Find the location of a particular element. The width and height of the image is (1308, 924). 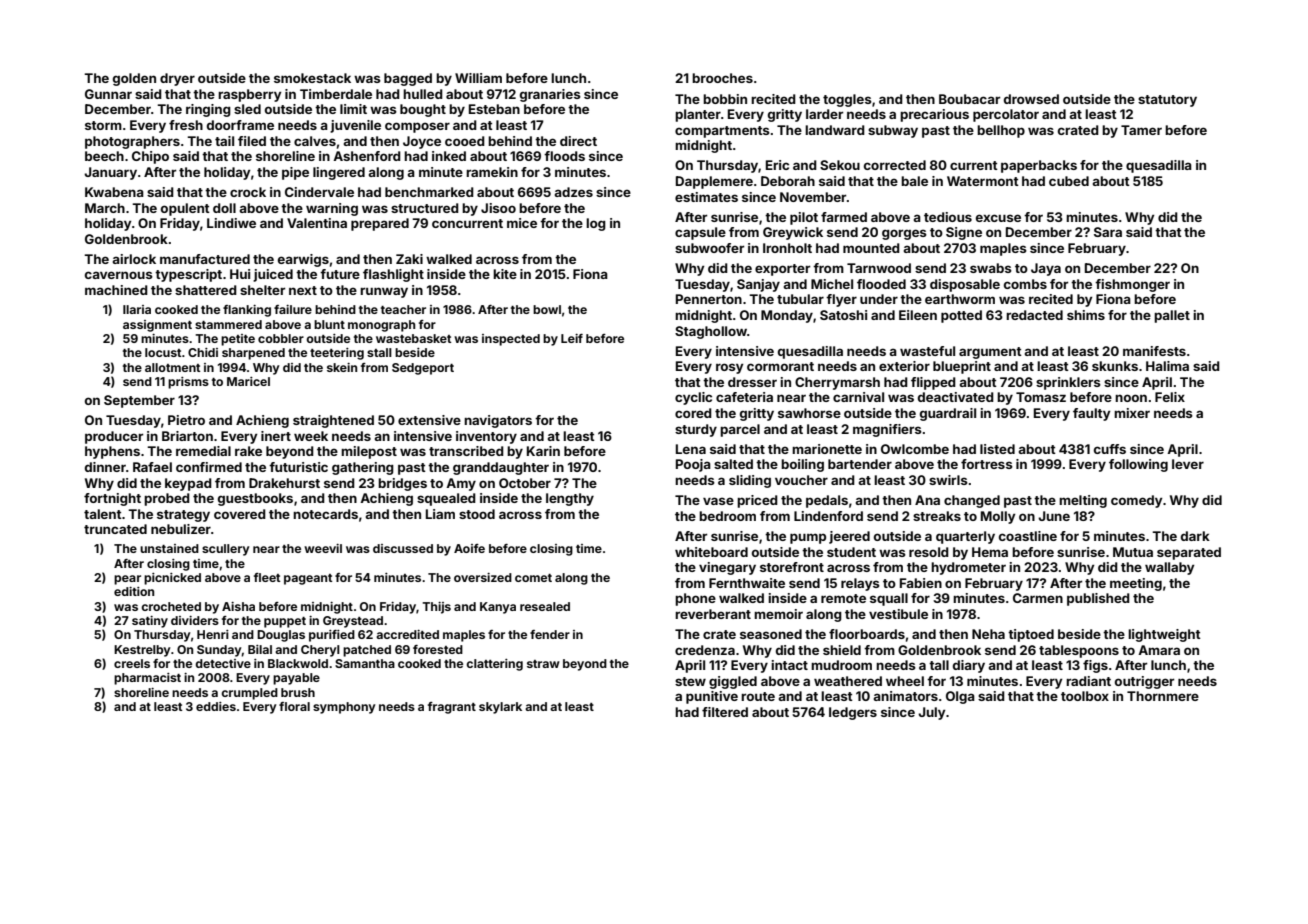

doorframe is located at coordinates (240, 125).
